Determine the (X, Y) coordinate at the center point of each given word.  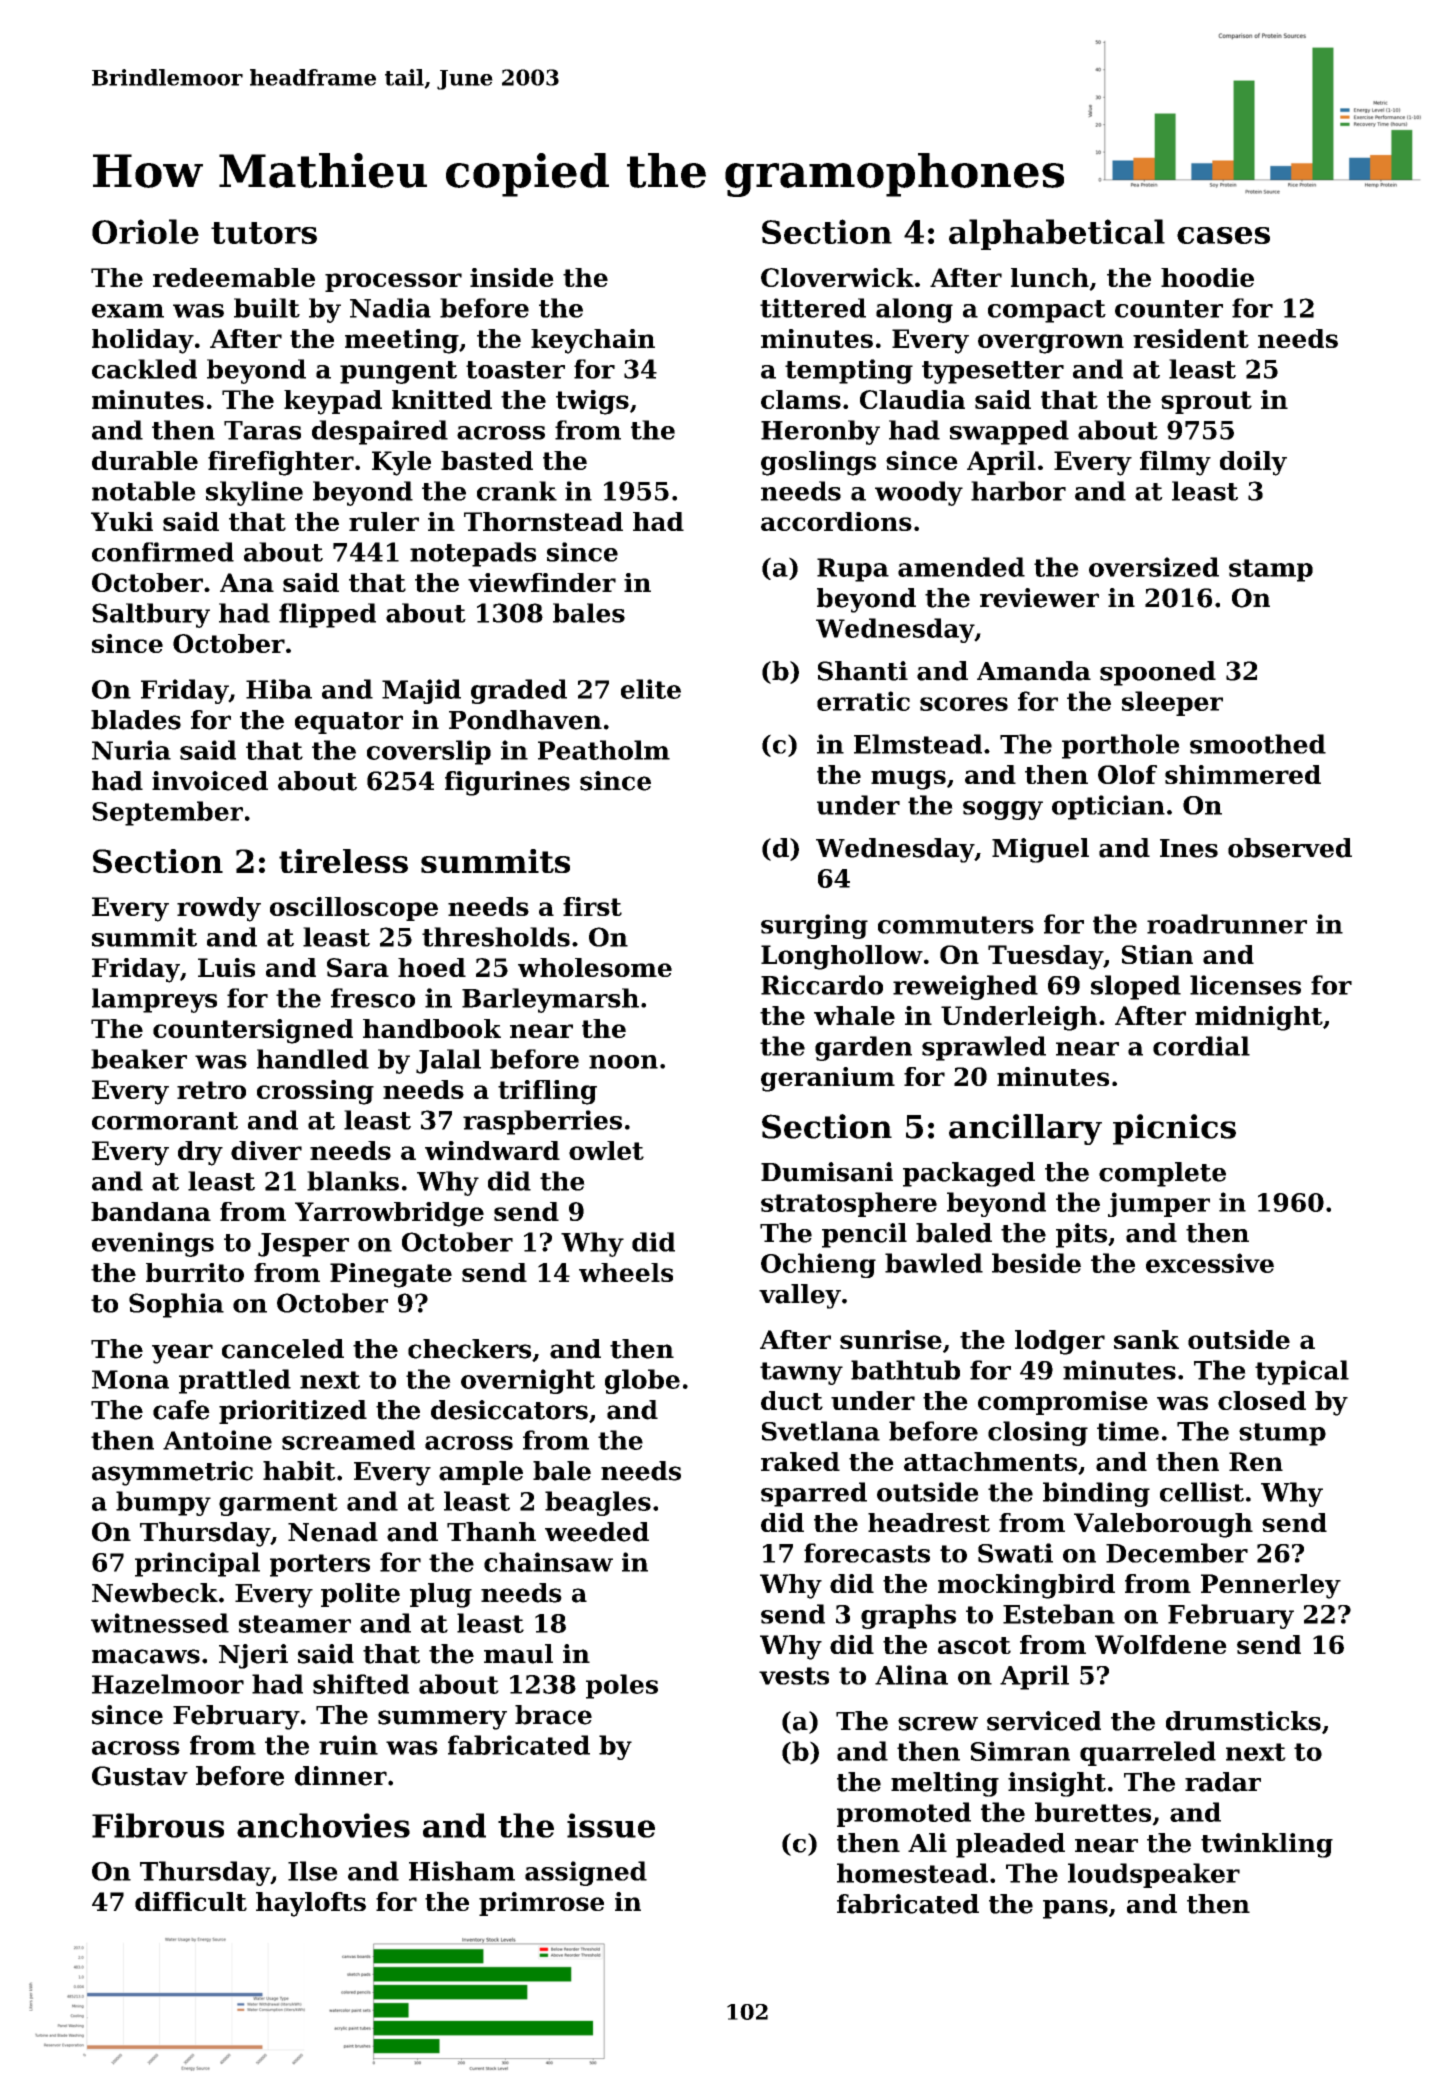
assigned (586, 1873)
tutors (264, 233)
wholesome (595, 967)
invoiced (210, 781)
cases (1223, 235)
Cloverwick (837, 277)
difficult (191, 1901)
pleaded (1010, 1845)
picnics (1174, 1129)
